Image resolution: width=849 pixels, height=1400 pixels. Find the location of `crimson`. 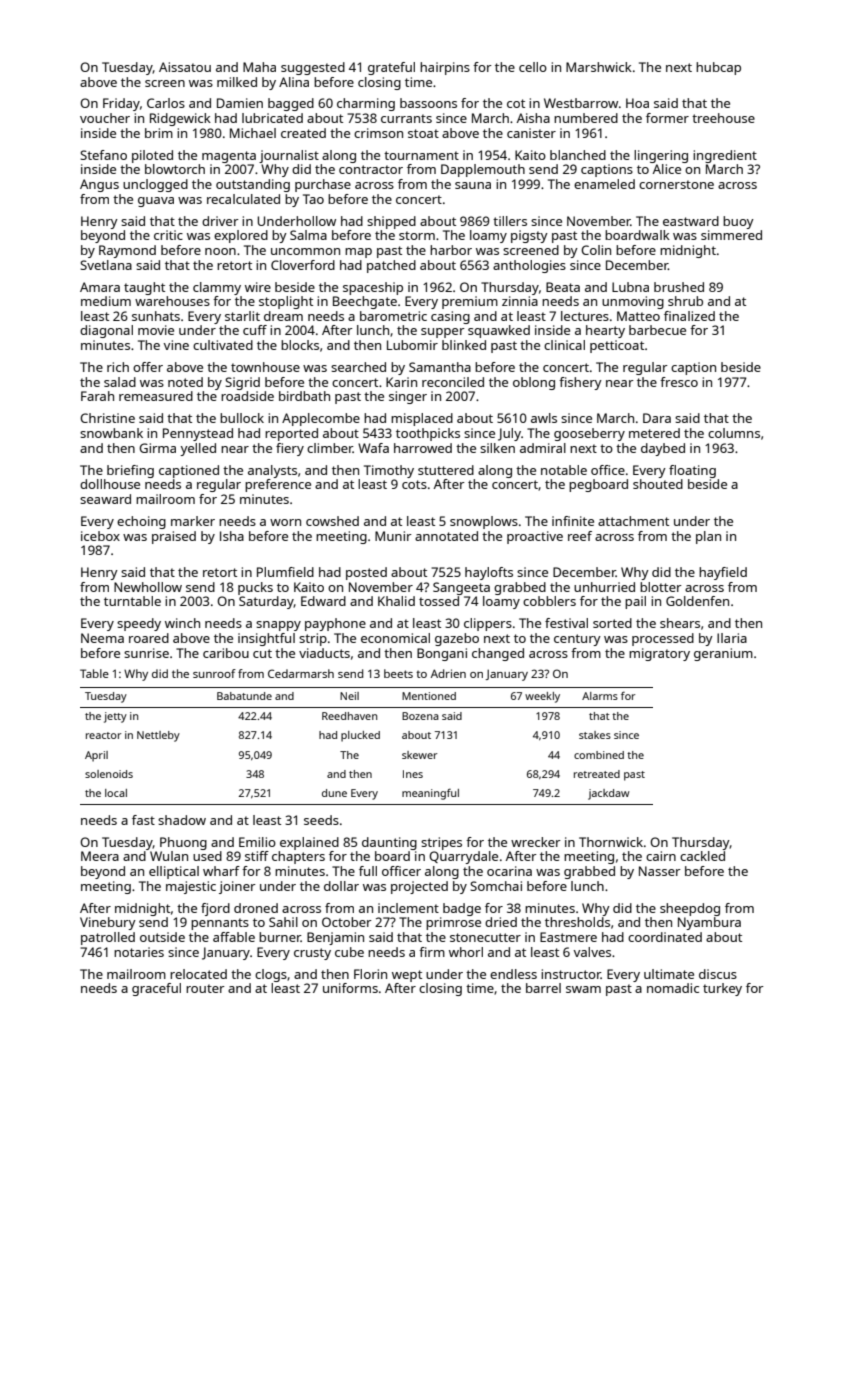

crimson is located at coordinates (378, 133).
